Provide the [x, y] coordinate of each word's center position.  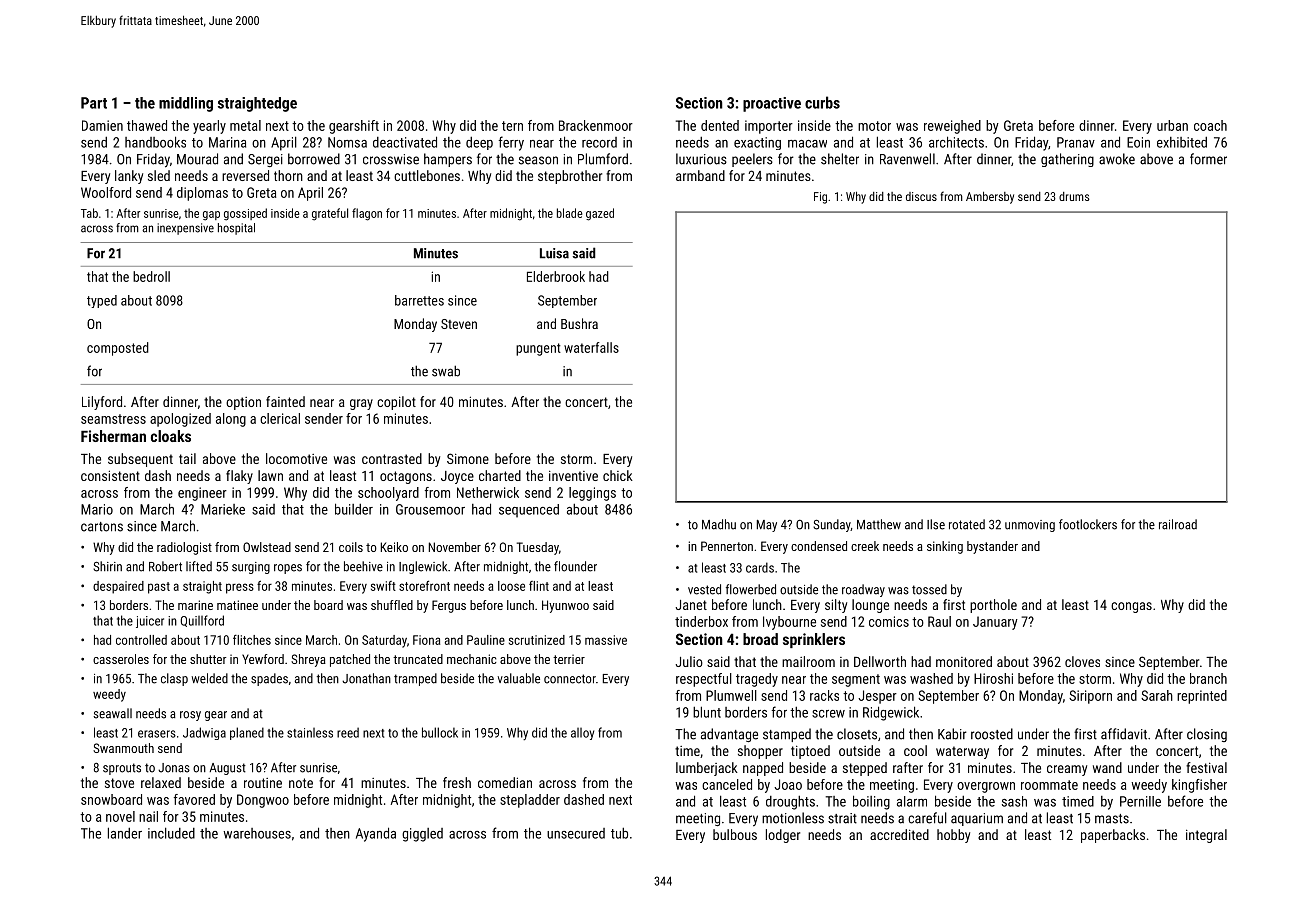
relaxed [161, 782]
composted [118, 349]
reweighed [952, 127]
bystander [992, 547]
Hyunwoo [565, 606]
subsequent [140, 460]
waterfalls [591, 347]
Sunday [832, 525]
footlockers [1088, 524]
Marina [227, 142]
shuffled [392, 605]
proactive [772, 104]
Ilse [936, 524]
